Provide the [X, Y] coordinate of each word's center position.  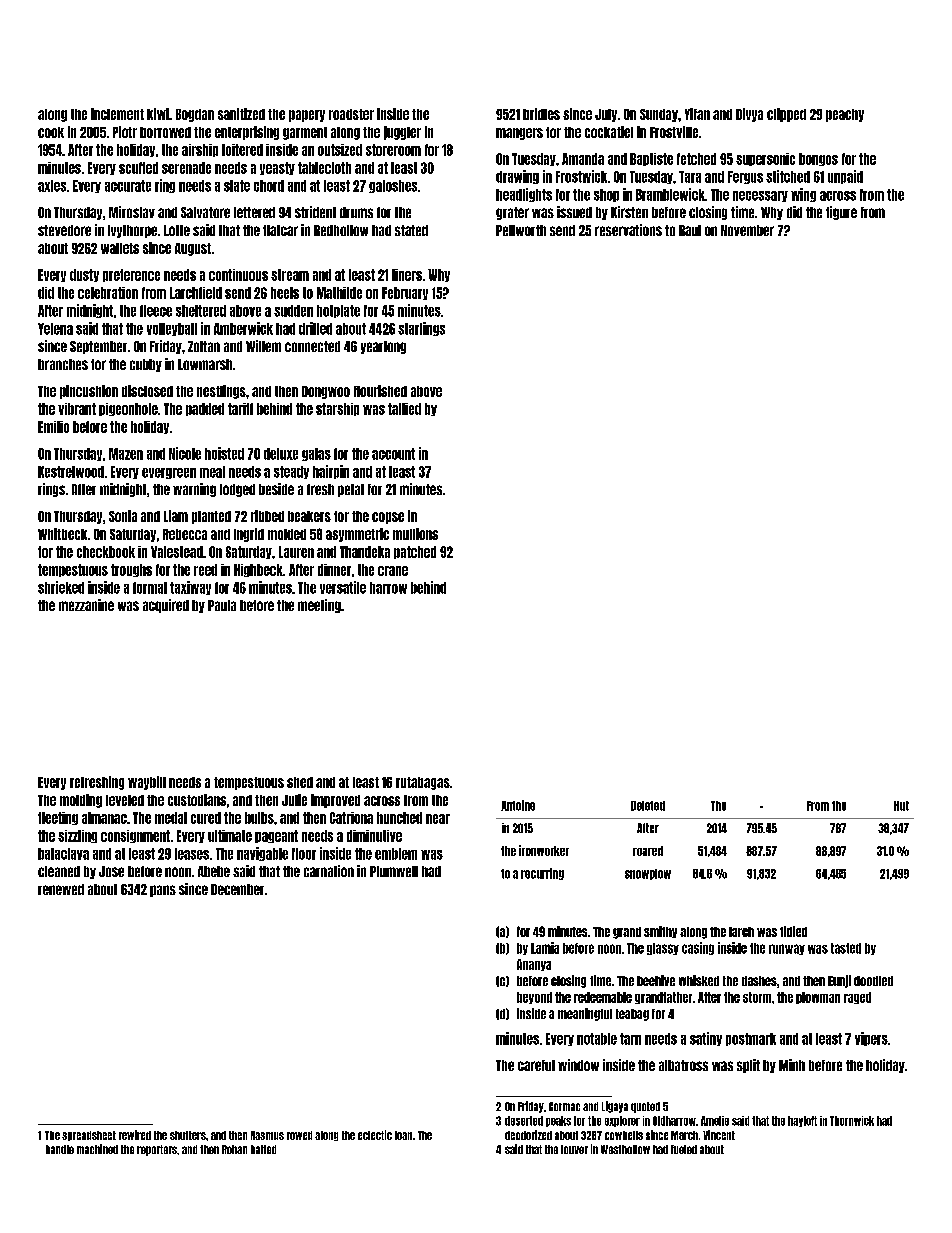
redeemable [603, 997]
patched [415, 552]
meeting [319, 606]
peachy [845, 115]
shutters [188, 1135]
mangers [519, 134]
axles [52, 186]
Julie [294, 800]
